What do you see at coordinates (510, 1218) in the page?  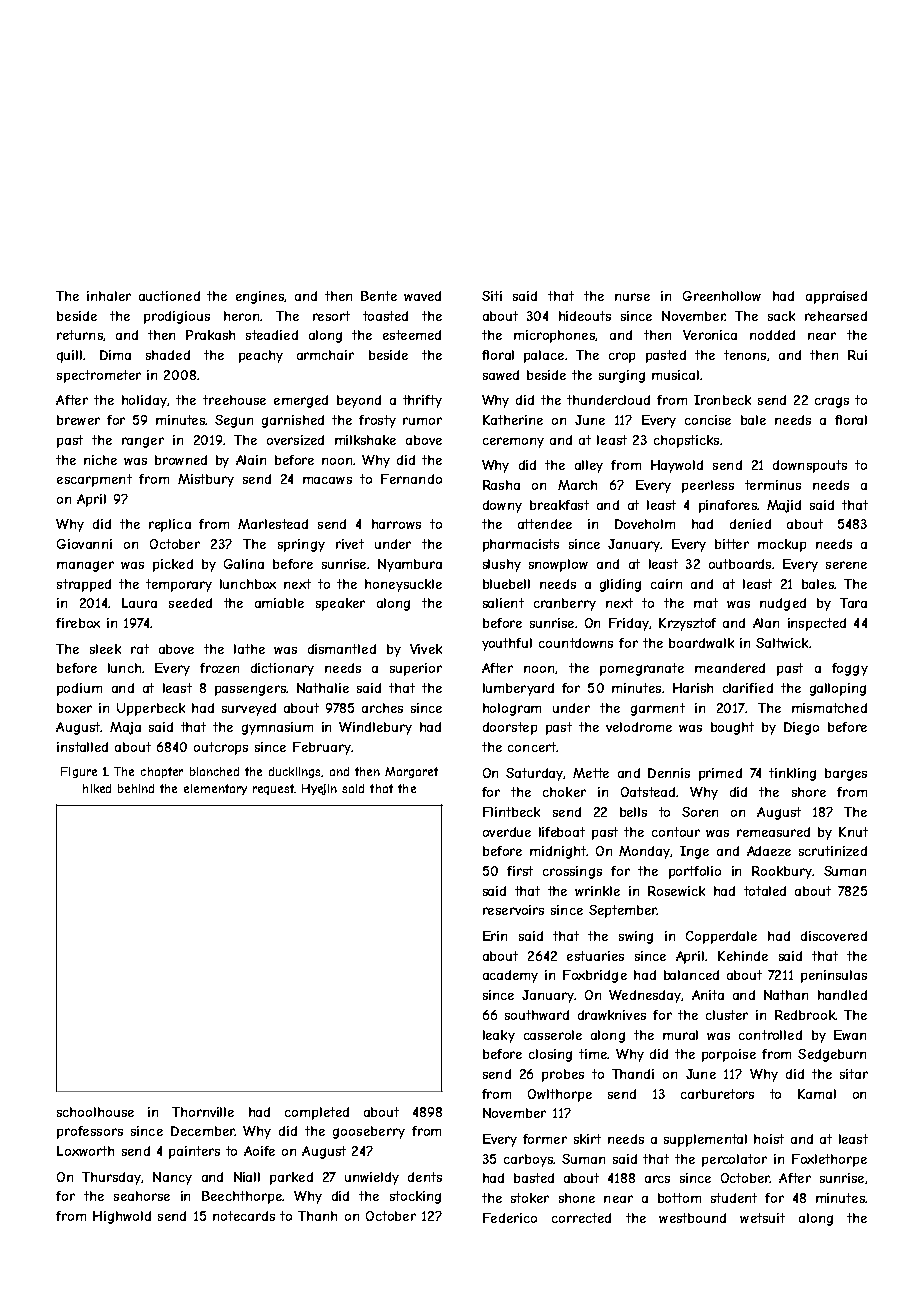 I see `Federico` at bounding box center [510, 1218].
